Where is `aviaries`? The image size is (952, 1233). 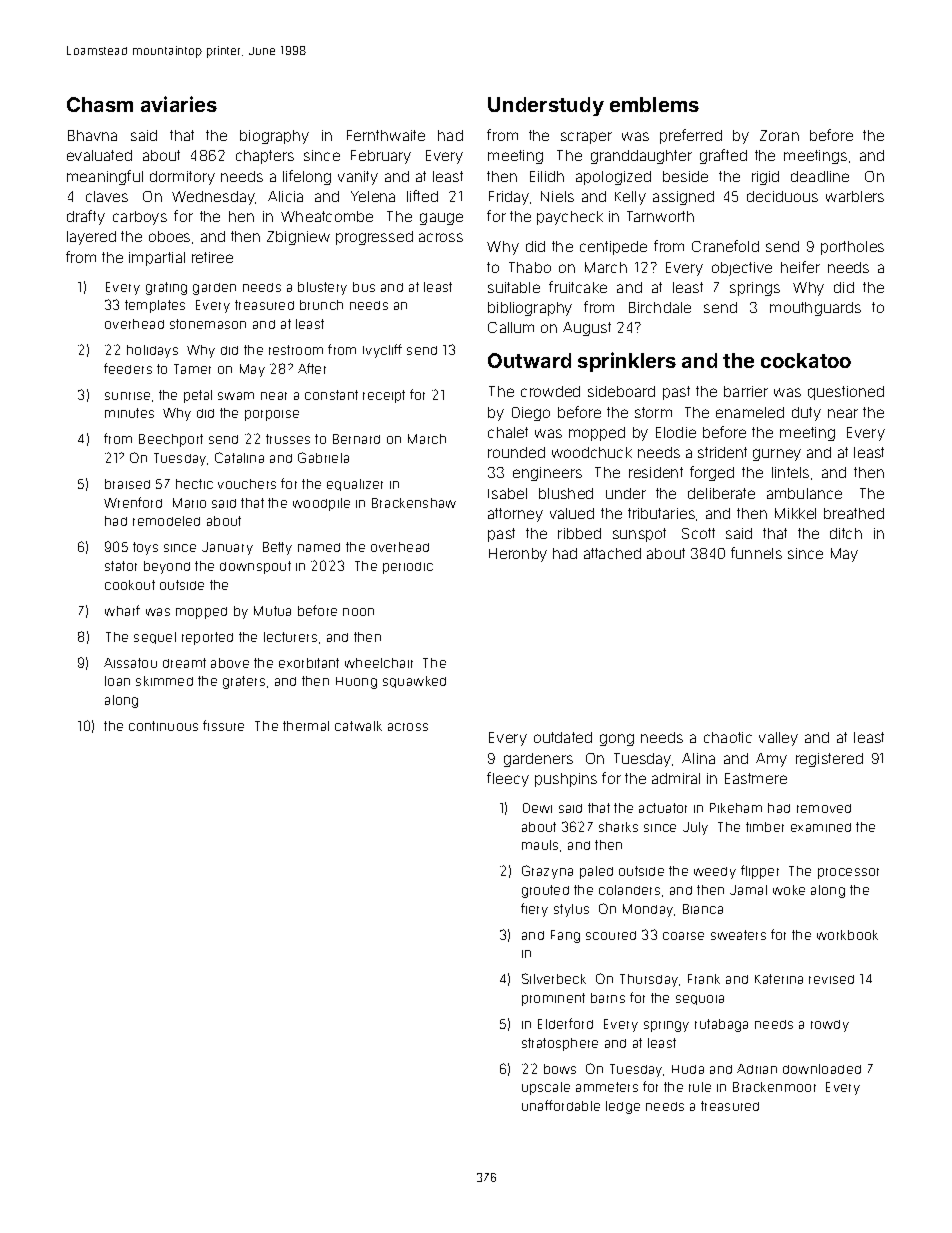 aviaries is located at coordinates (179, 104).
